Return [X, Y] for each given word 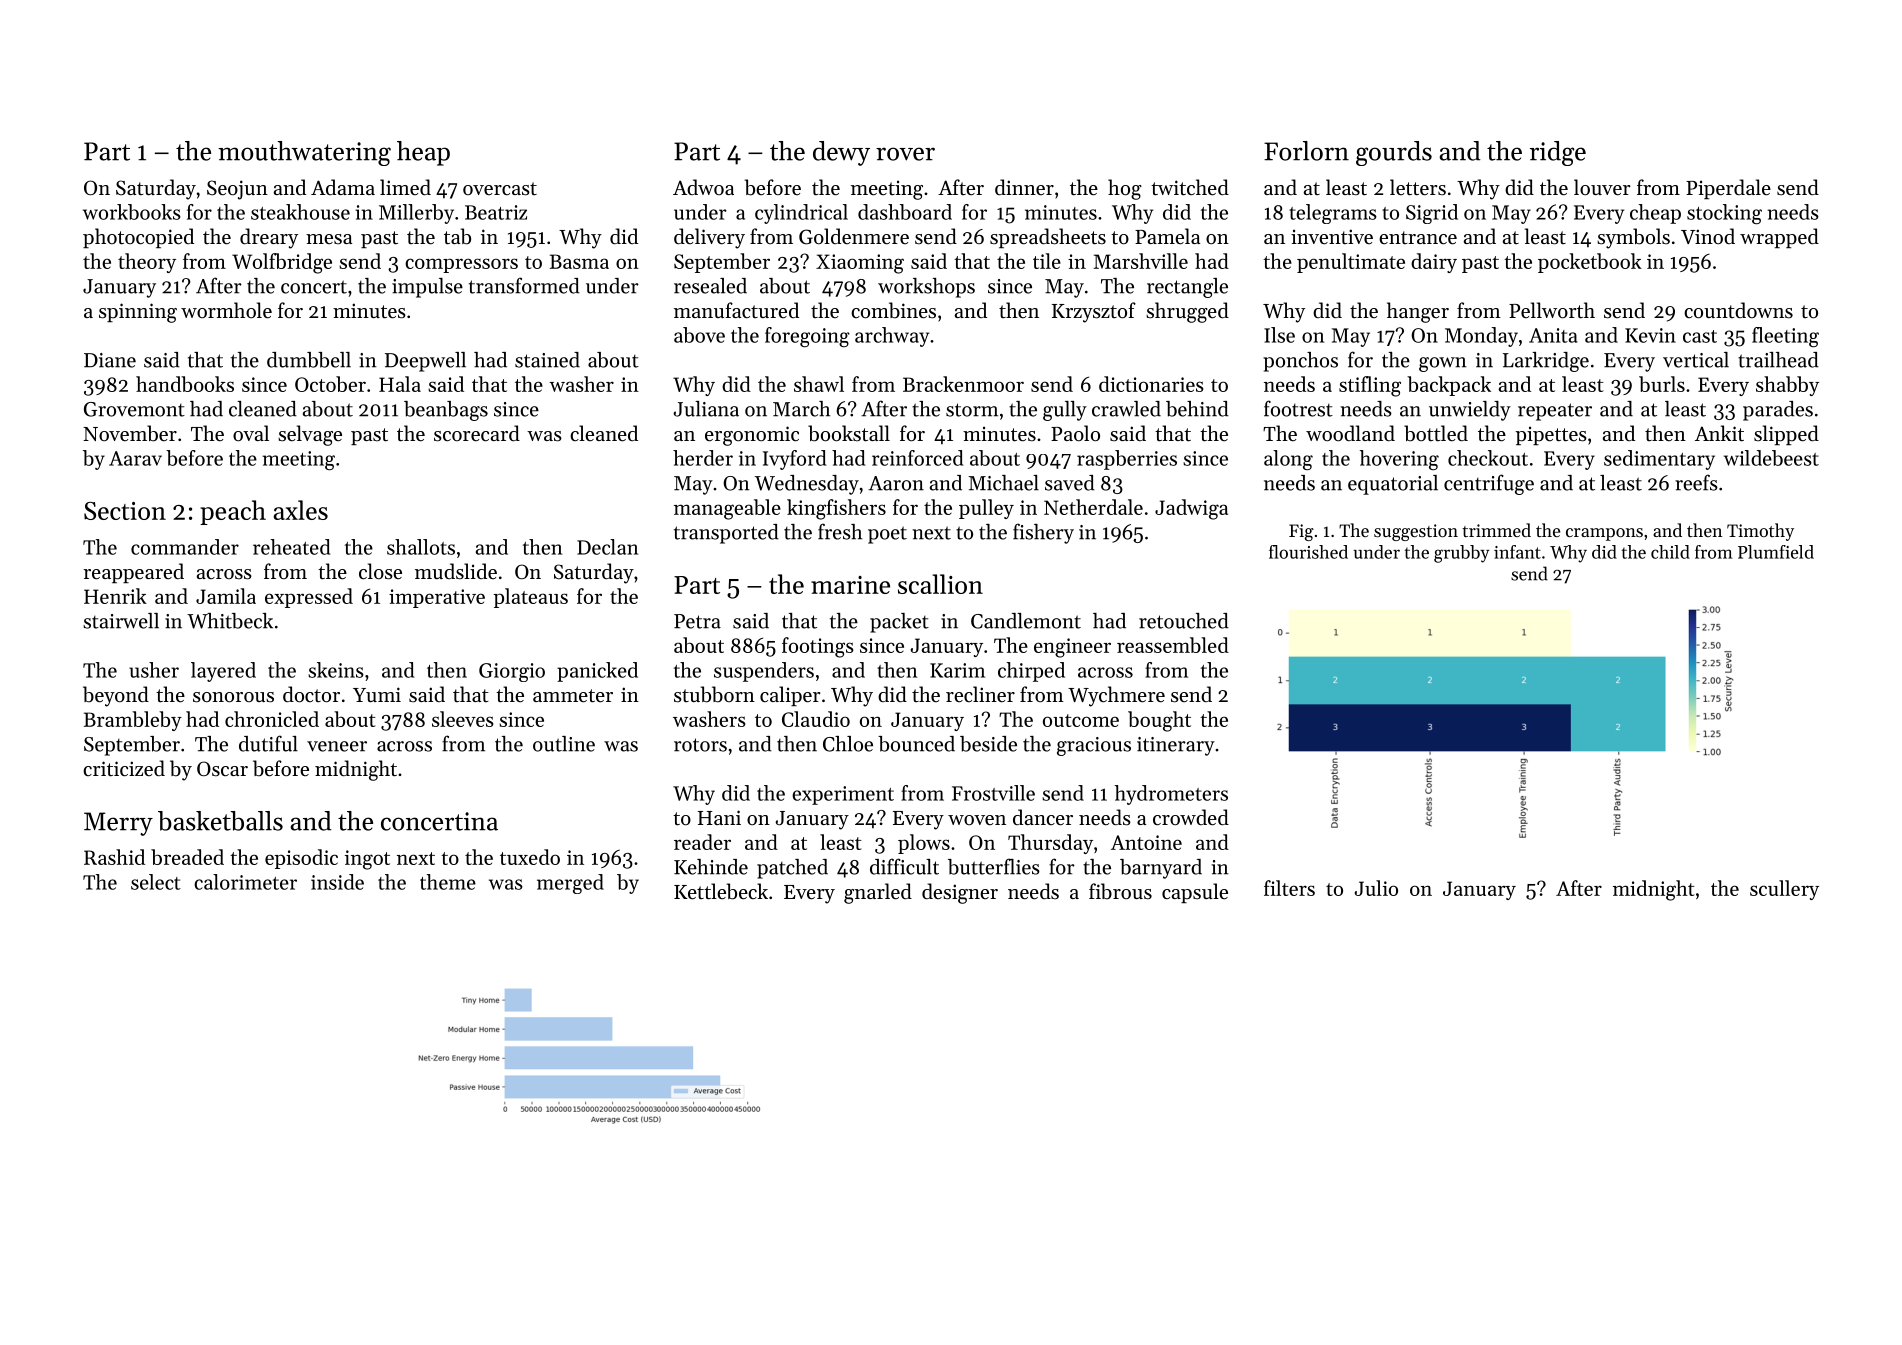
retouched [1184, 621]
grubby [1462, 554]
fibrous [1120, 891]
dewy [841, 153]
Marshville [1141, 261]
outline [564, 744]
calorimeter [245, 882]
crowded [1191, 817]
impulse [427, 288]
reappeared [133, 573]
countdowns [1738, 310]
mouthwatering [304, 153]
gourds [1394, 153]
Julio [1376, 888]
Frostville [993, 793]
